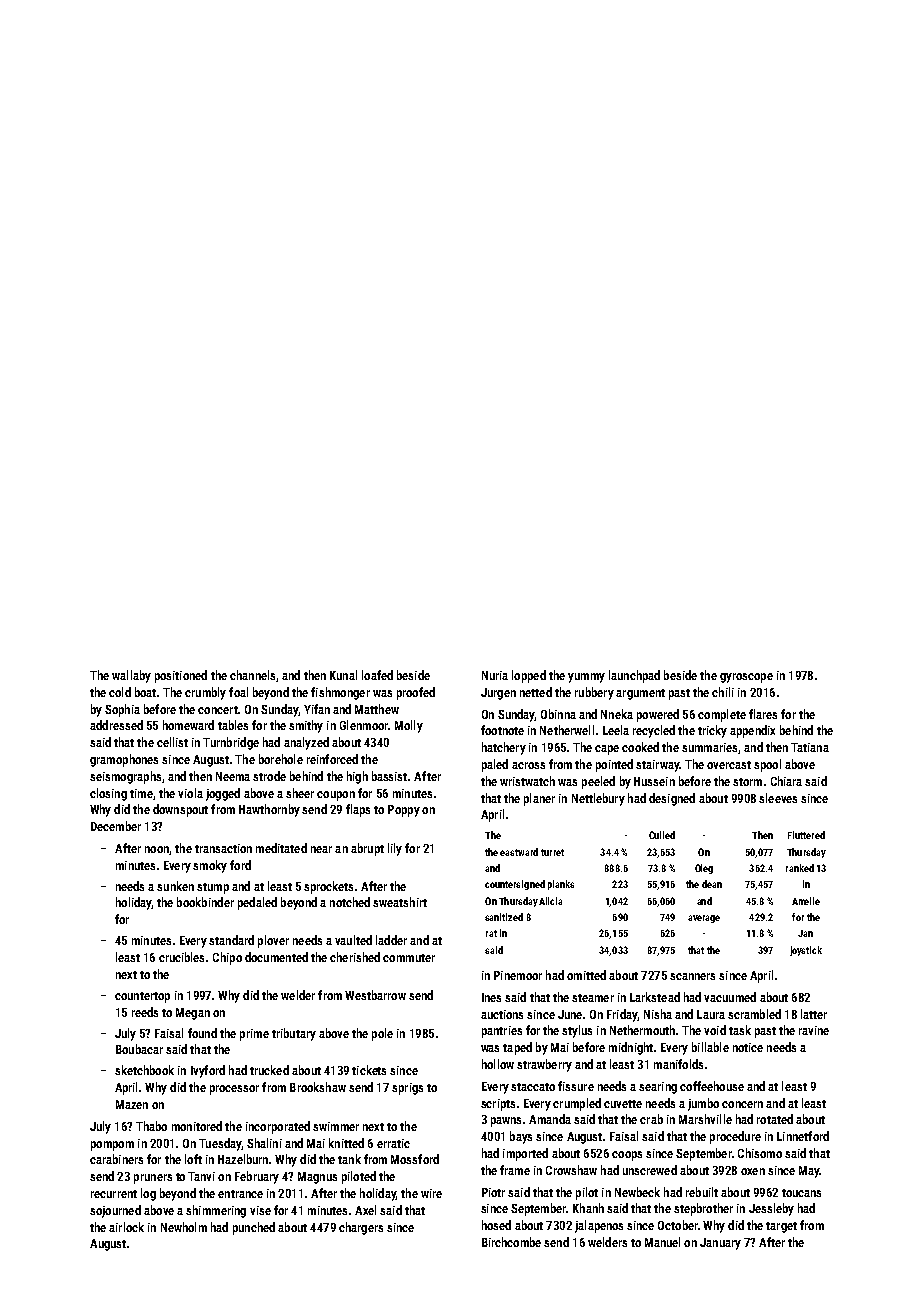 The image size is (924, 1308). I want to click on sleeves, so click(778, 798).
